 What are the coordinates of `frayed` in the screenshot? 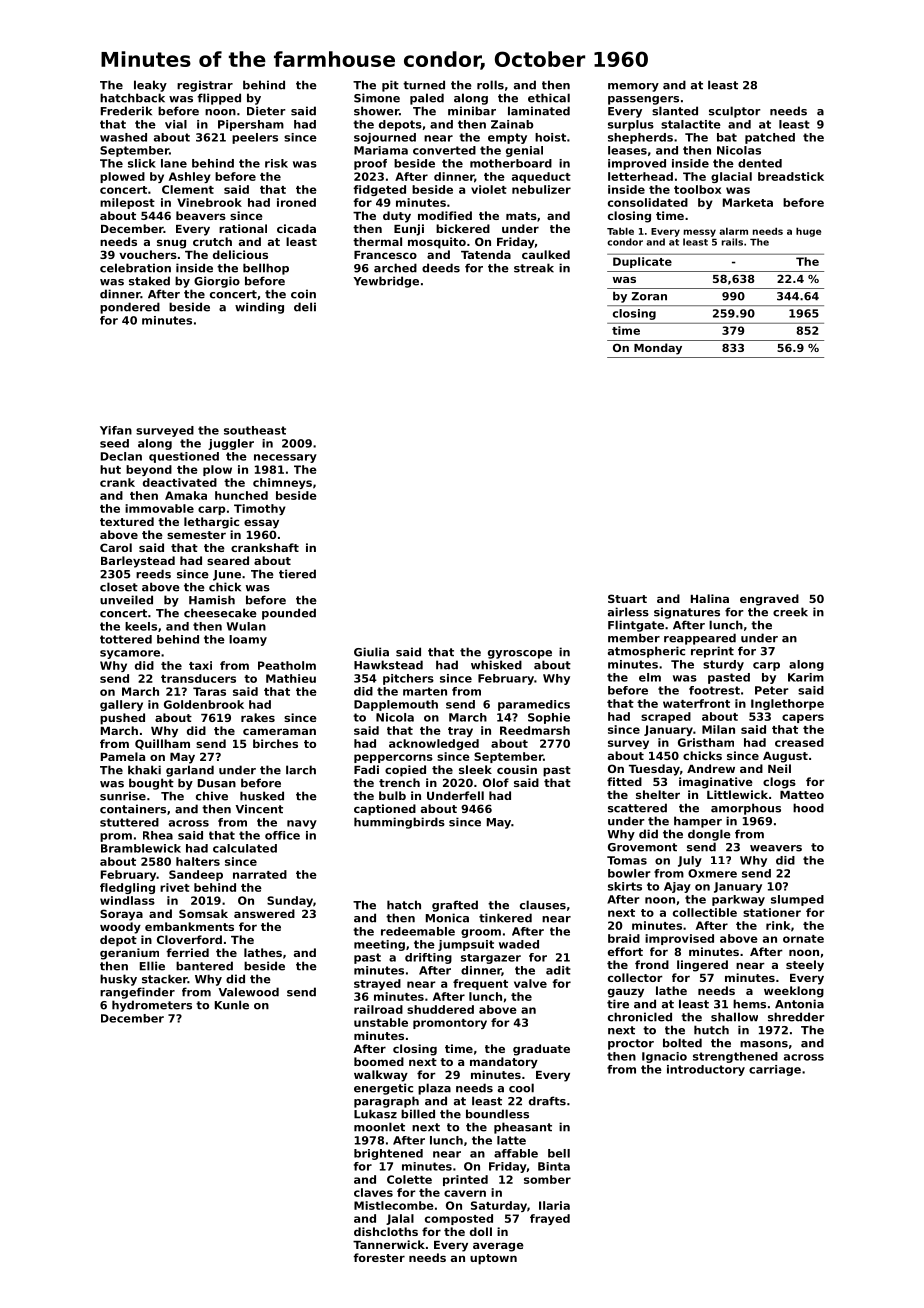 It's located at (550, 1219).
